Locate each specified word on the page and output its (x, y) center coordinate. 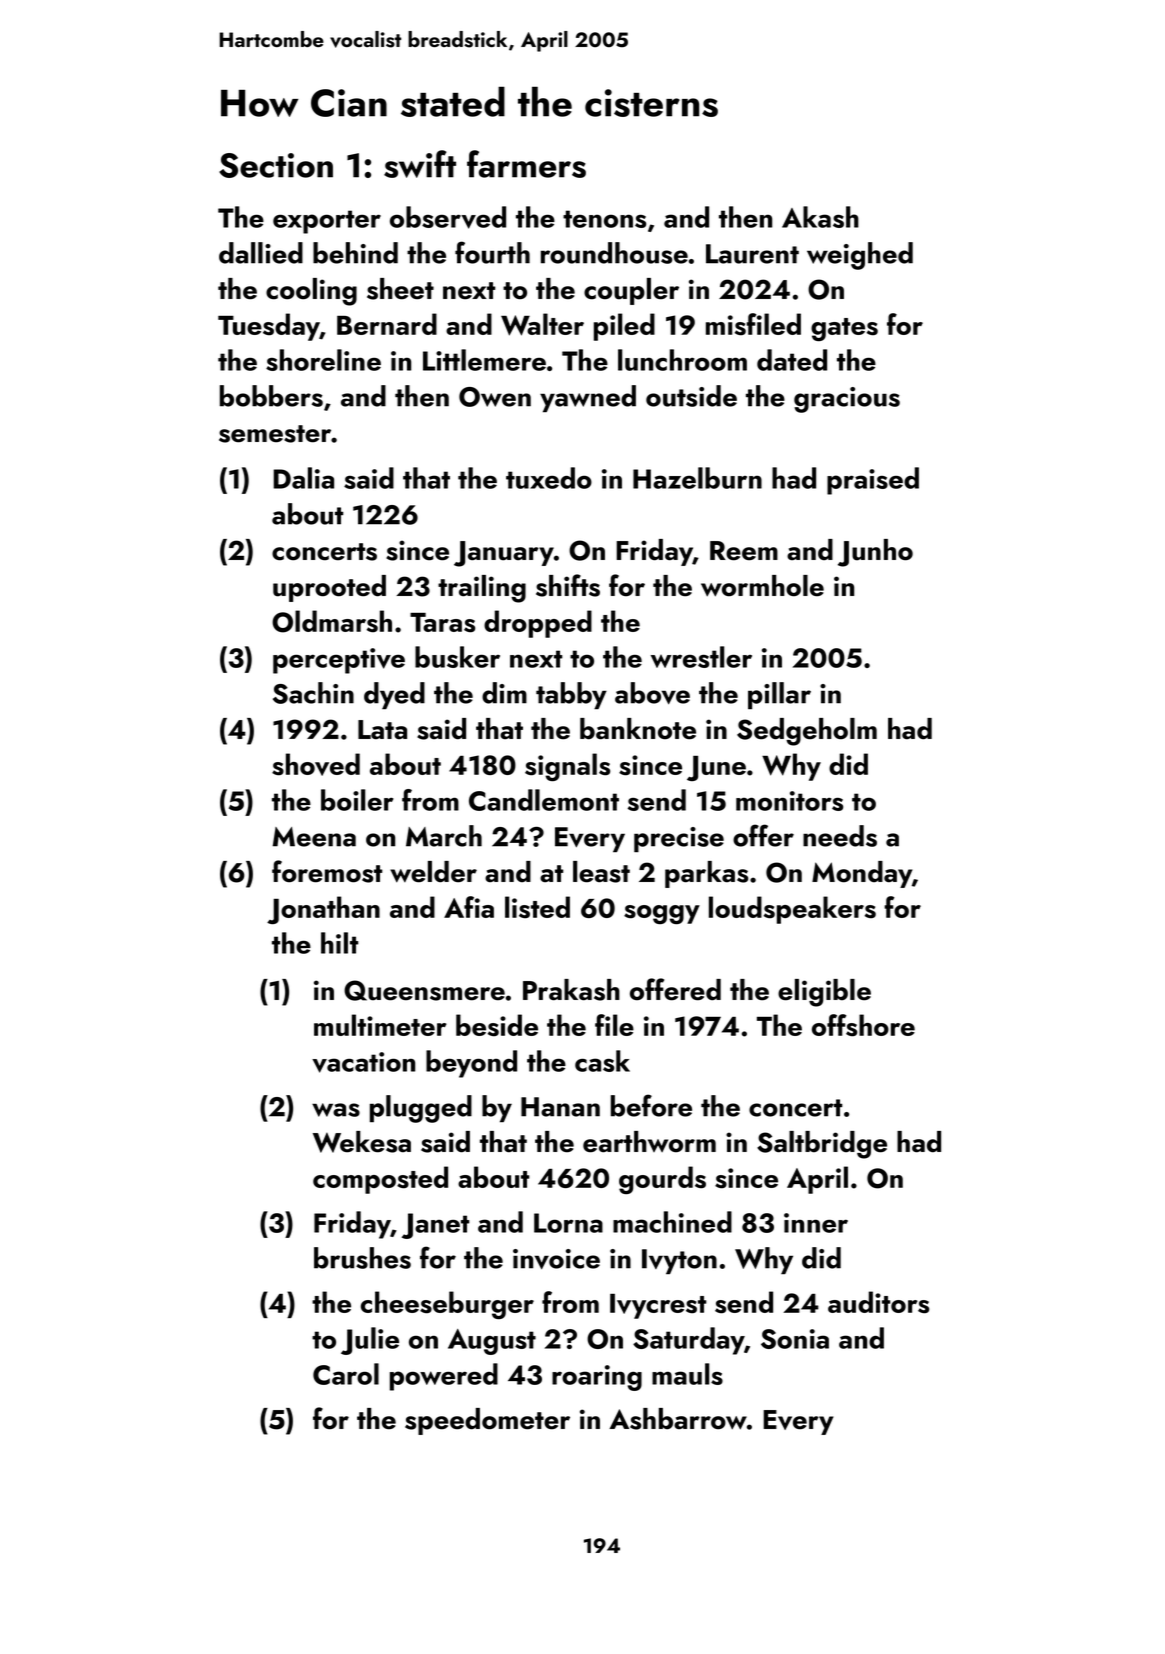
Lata (382, 730)
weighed (860, 256)
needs (840, 836)
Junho (875, 553)
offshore (863, 1025)
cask (602, 1061)
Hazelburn (697, 478)
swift (420, 164)
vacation (363, 1062)
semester (275, 434)
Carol (346, 1374)
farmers (526, 164)
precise (679, 839)
